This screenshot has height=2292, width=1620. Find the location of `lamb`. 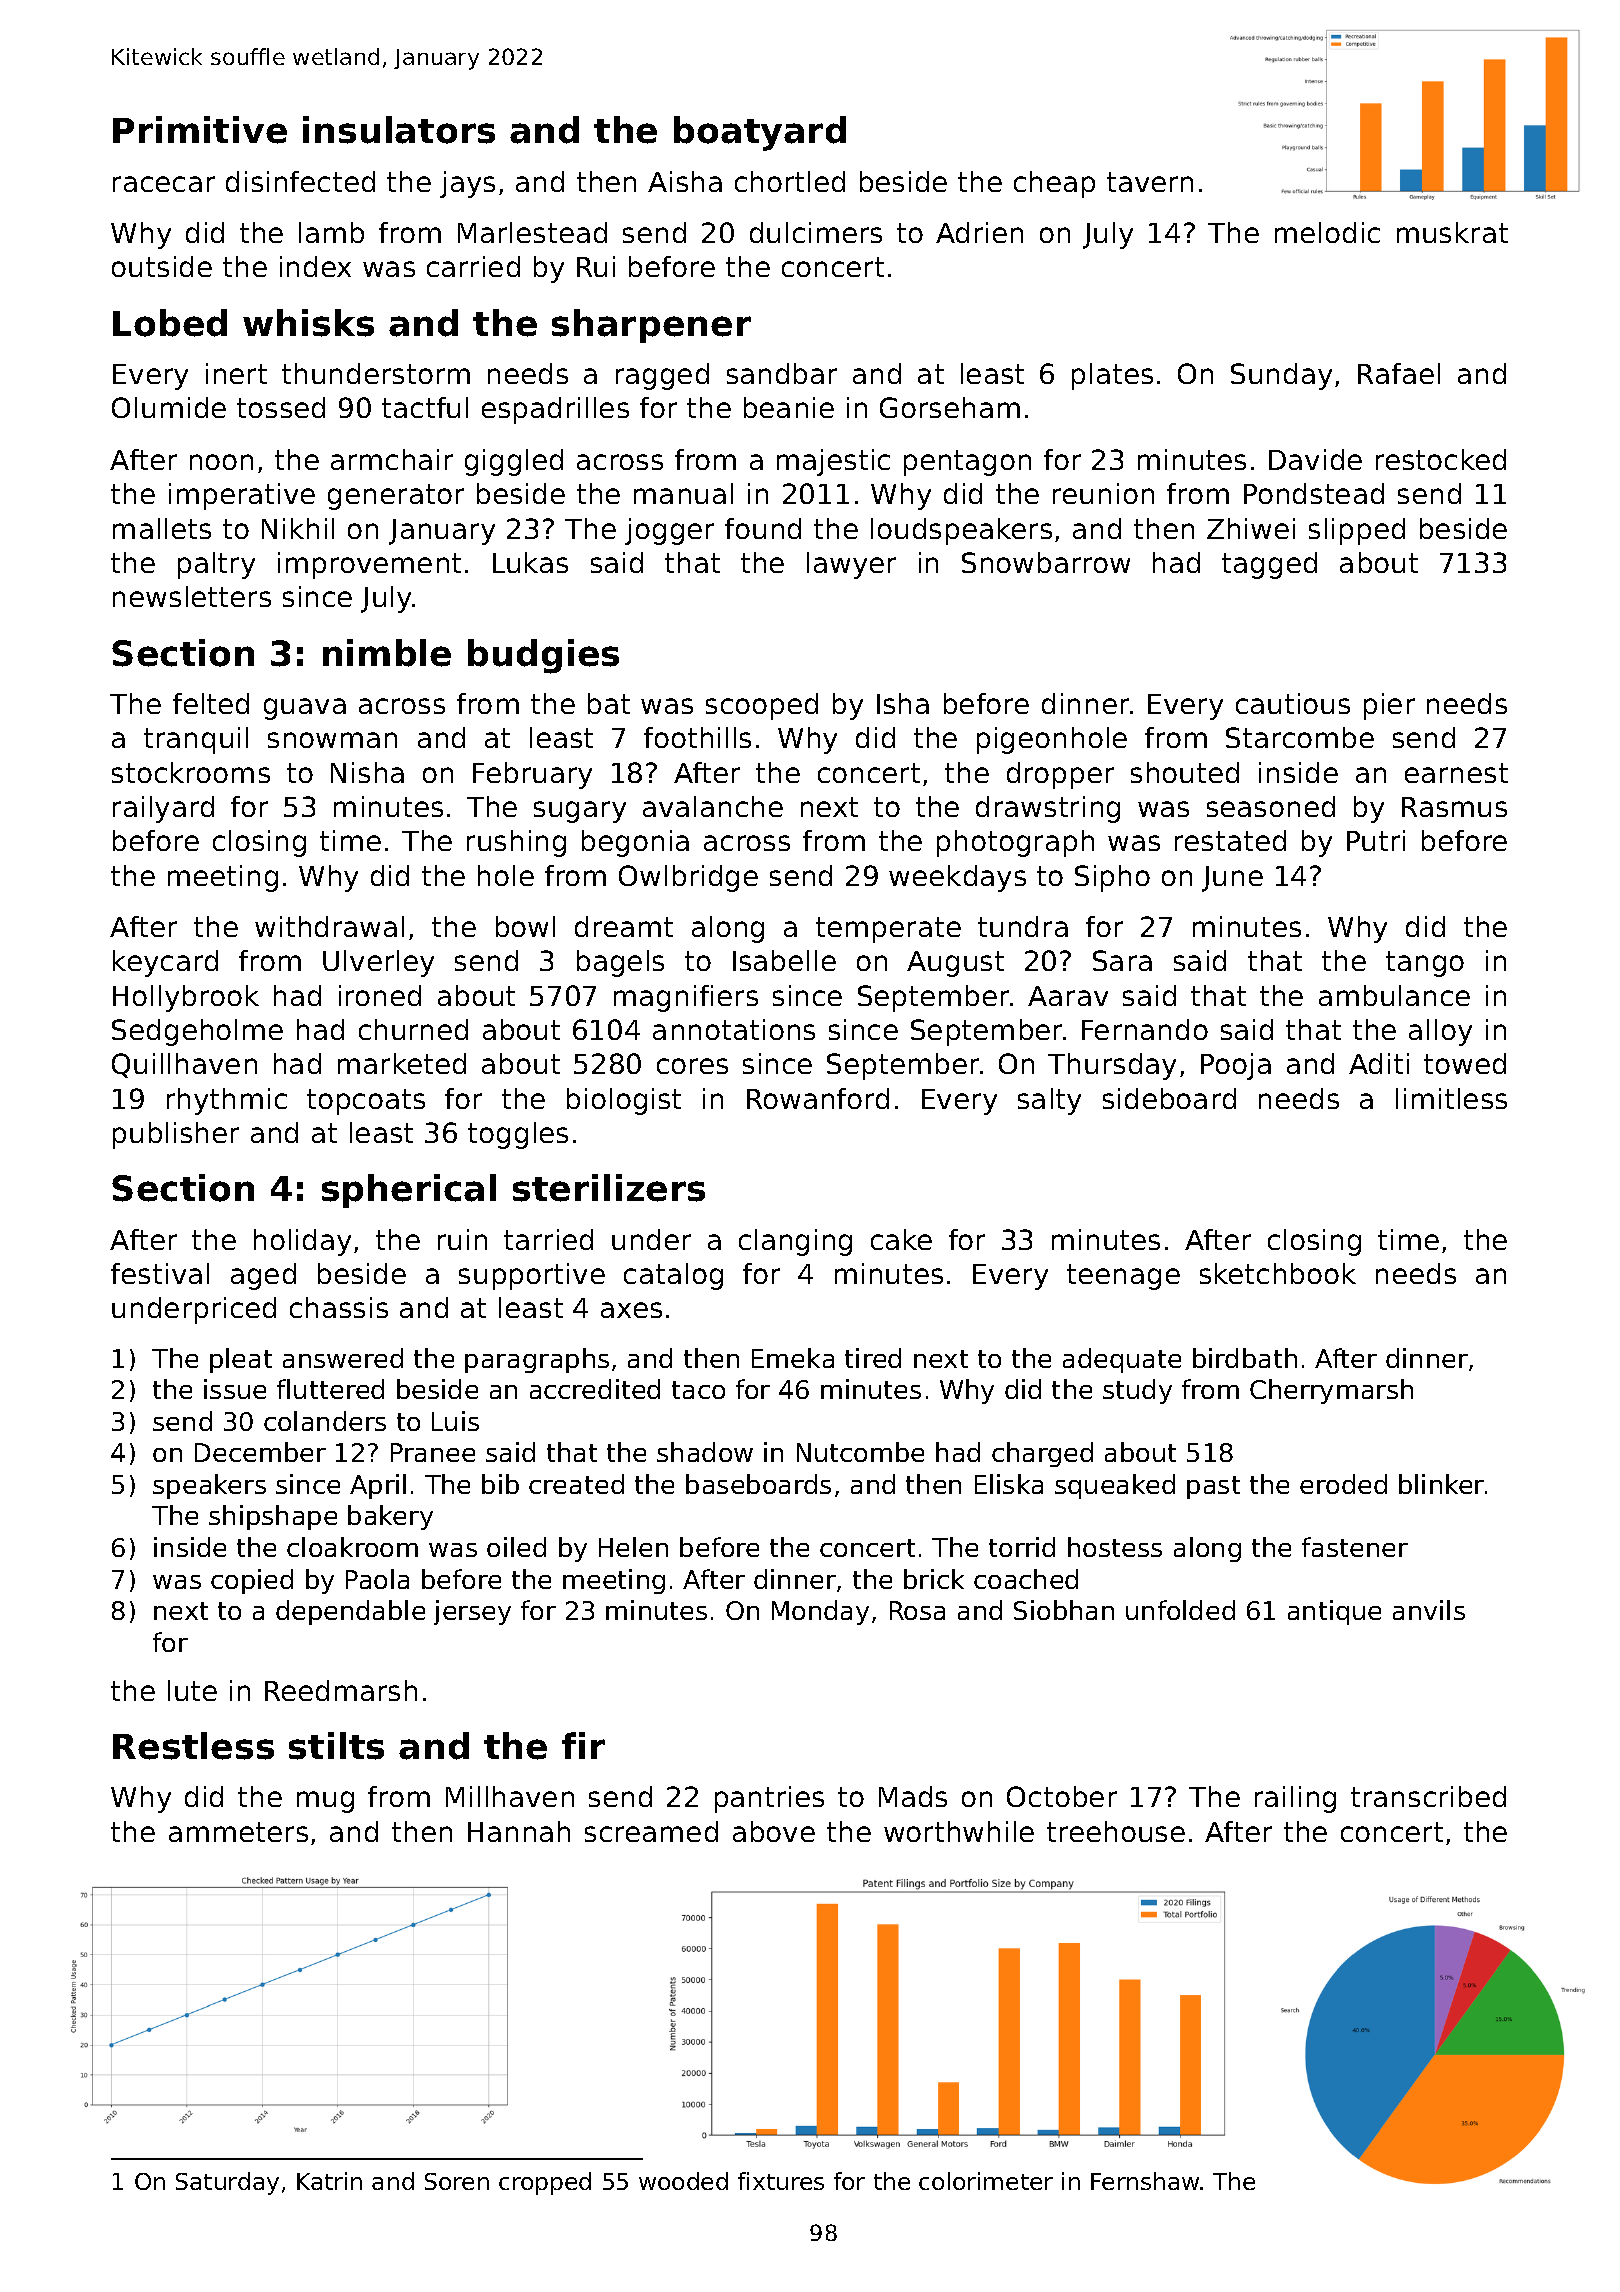

lamb is located at coordinates (331, 232).
